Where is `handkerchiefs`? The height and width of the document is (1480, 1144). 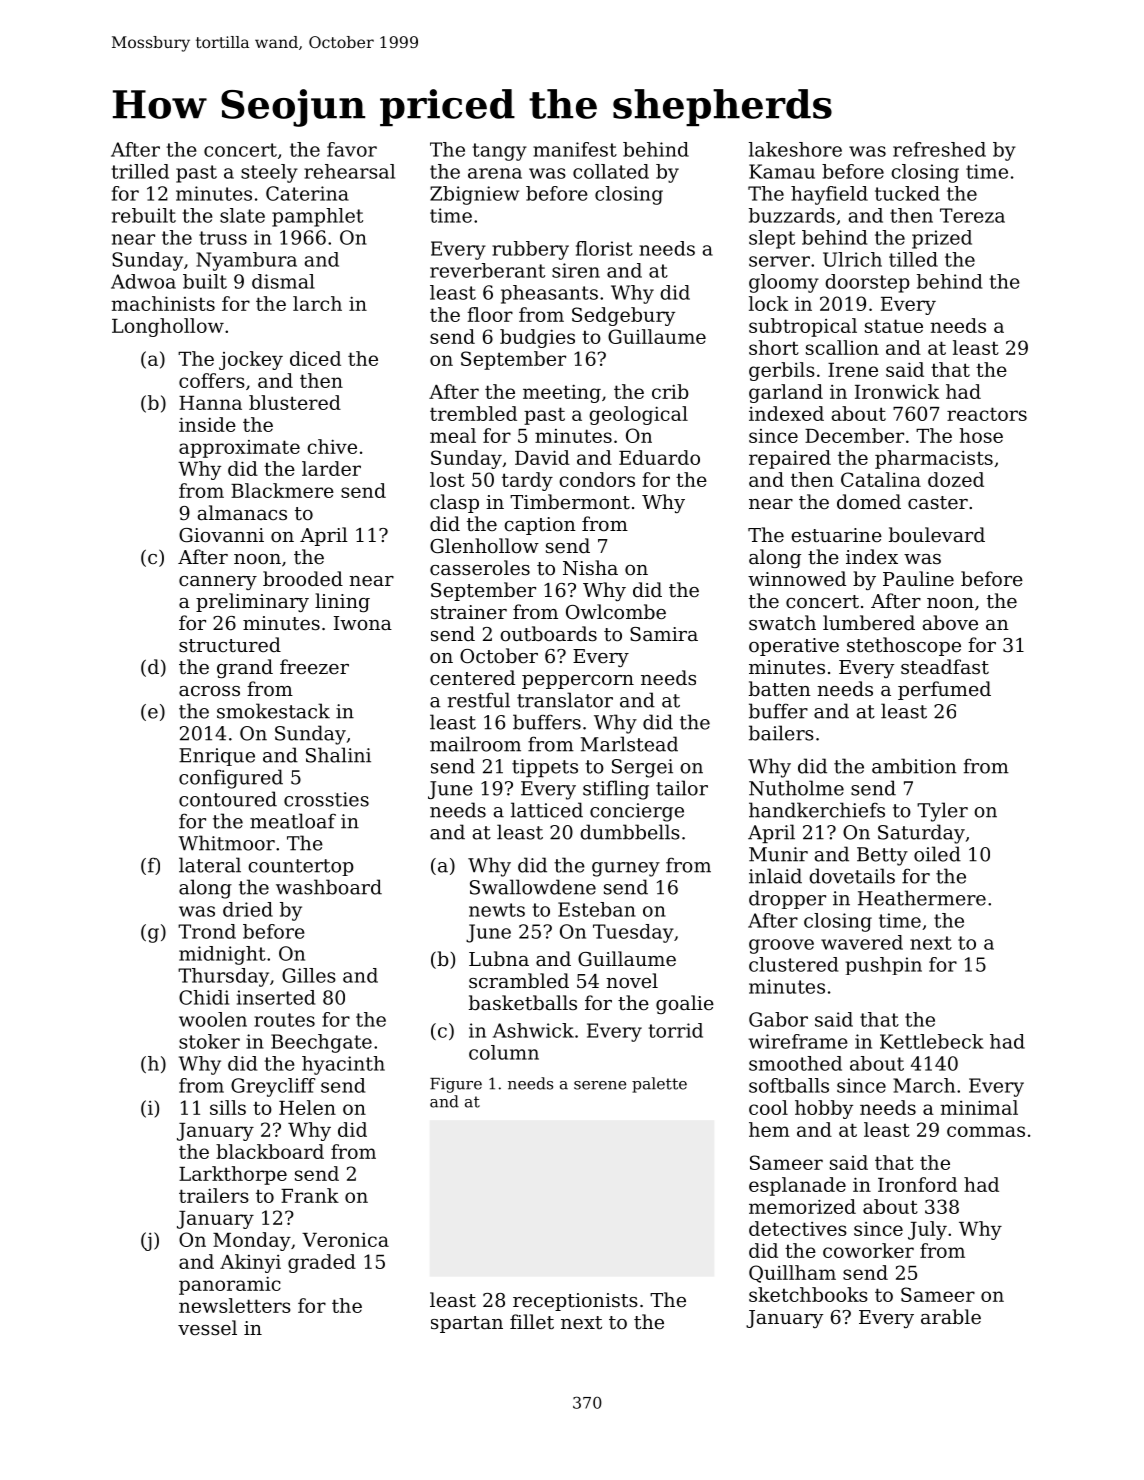
handkerchiefs is located at coordinates (817, 810).
